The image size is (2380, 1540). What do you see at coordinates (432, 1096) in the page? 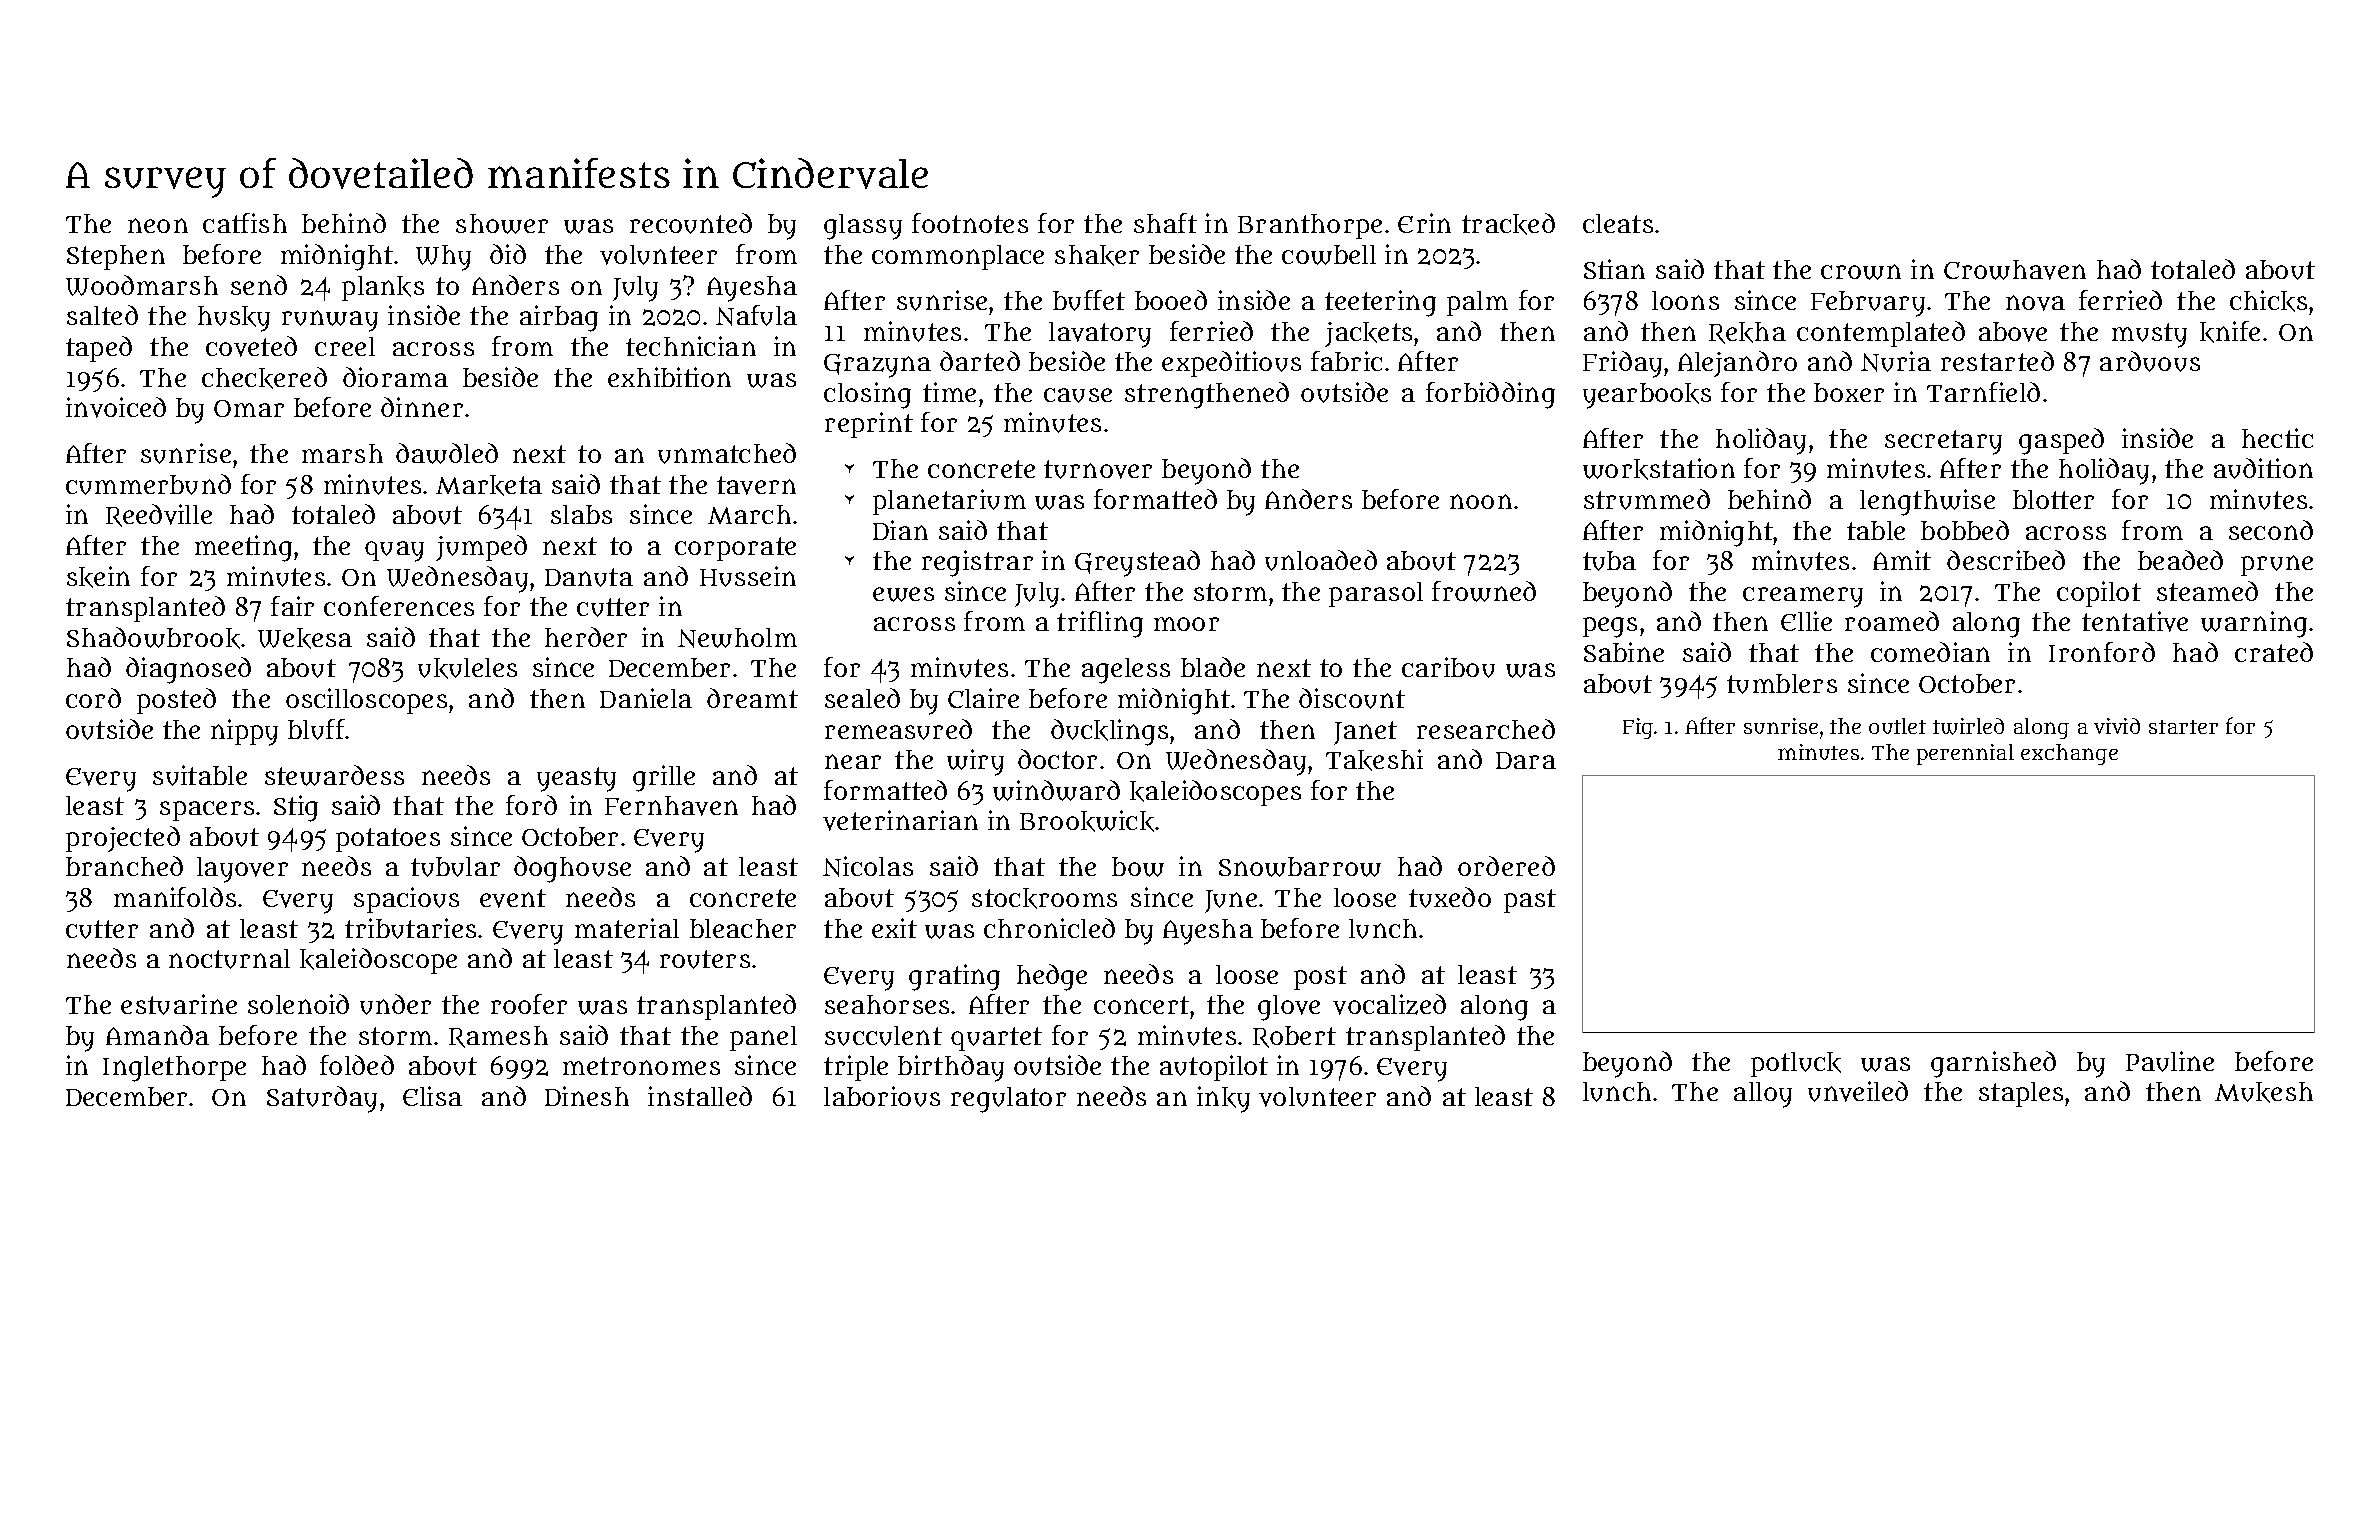
I see `Elisa` at bounding box center [432, 1096].
